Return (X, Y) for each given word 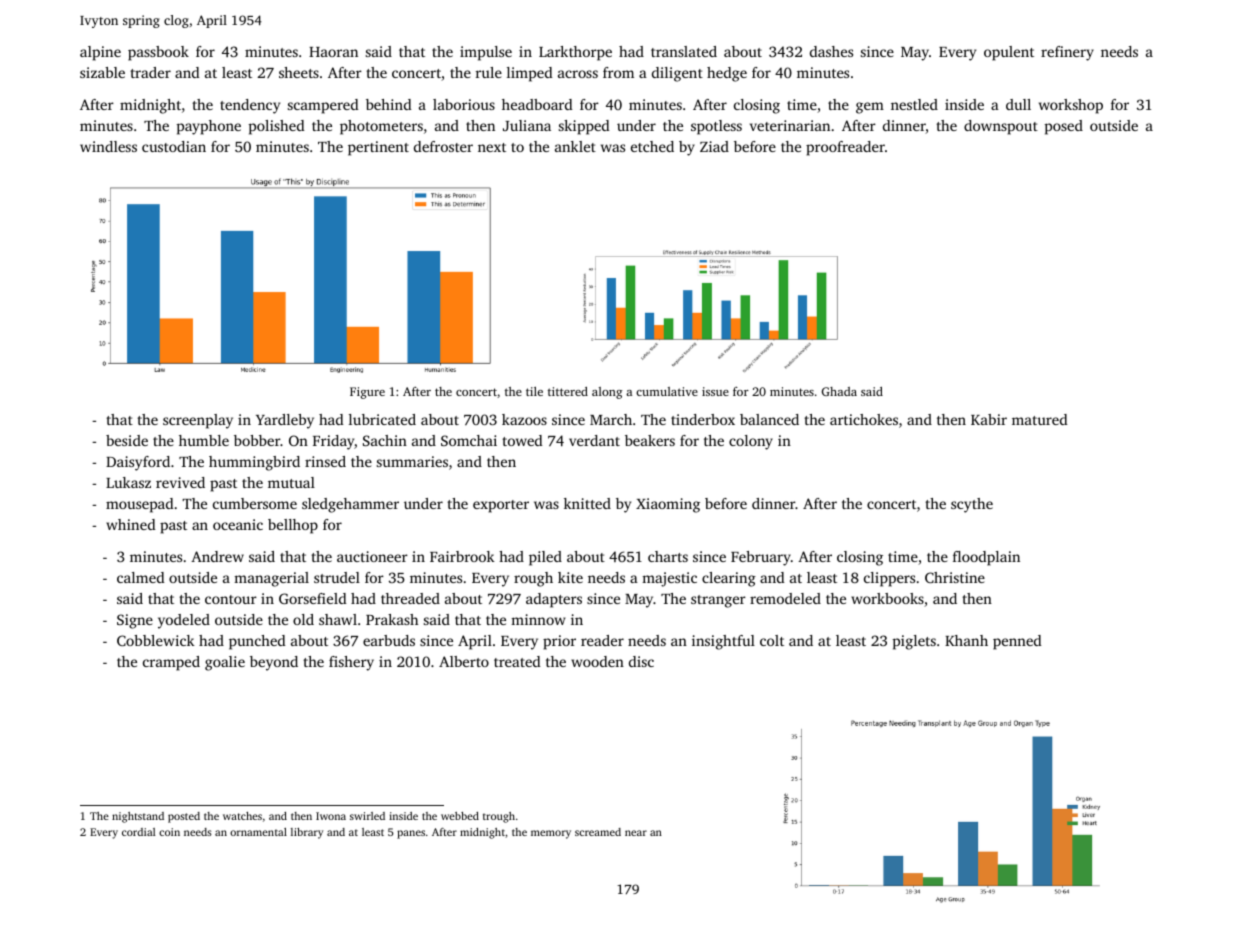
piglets (914, 642)
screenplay (198, 421)
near (636, 833)
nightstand (138, 817)
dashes (831, 51)
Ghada (839, 391)
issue (715, 391)
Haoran (333, 52)
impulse (486, 53)
